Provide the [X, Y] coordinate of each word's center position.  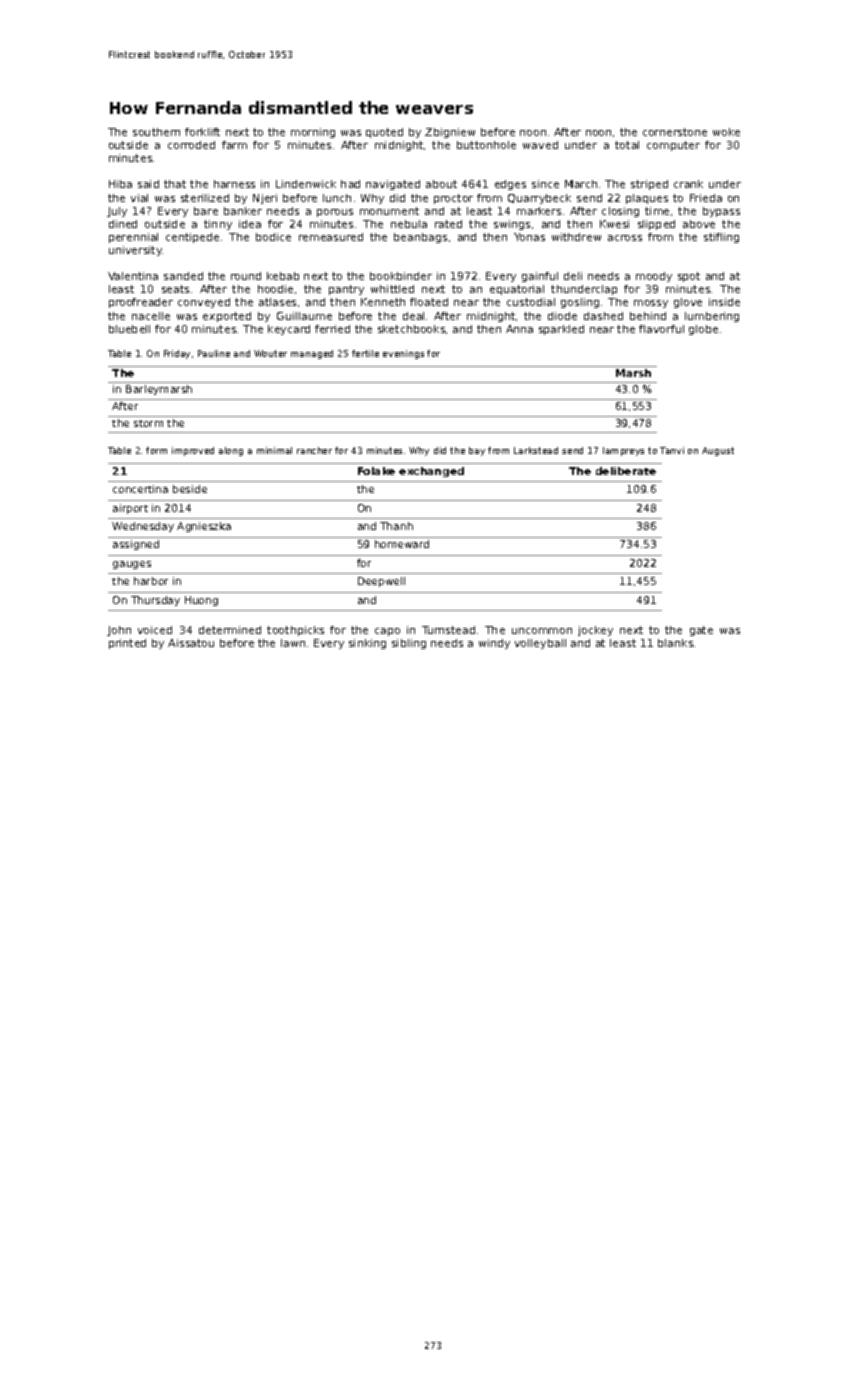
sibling [409, 644]
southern [156, 132]
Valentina [133, 276]
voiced [155, 630]
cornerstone [675, 132]
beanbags [420, 238]
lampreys [623, 451]
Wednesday [143, 527]
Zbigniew [450, 133]
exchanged [431, 472]
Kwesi [614, 224]
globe [703, 330]
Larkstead [536, 450]
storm [148, 423]
